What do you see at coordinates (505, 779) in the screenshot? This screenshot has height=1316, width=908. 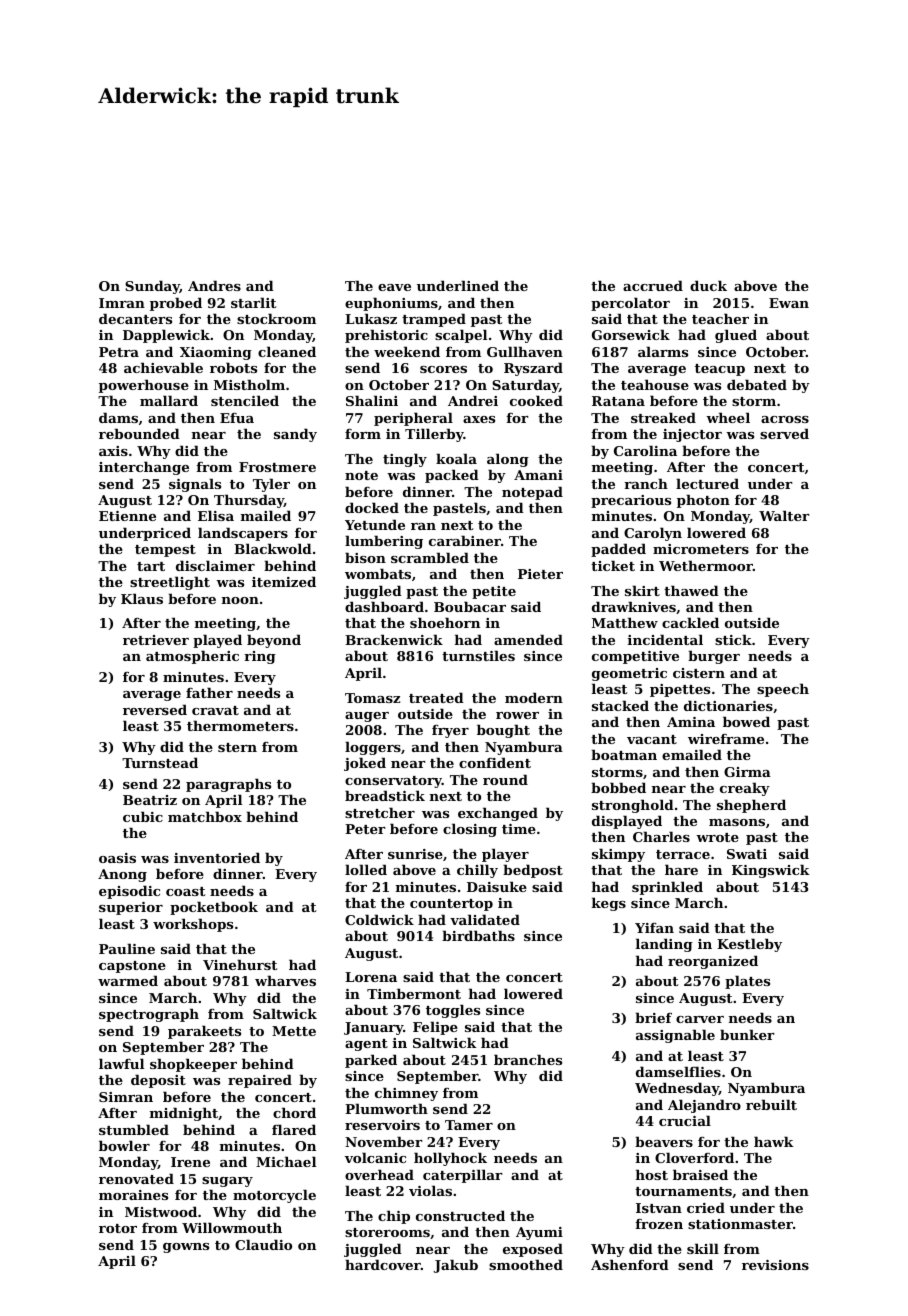 I see `round` at bounding box center [505, 779].
